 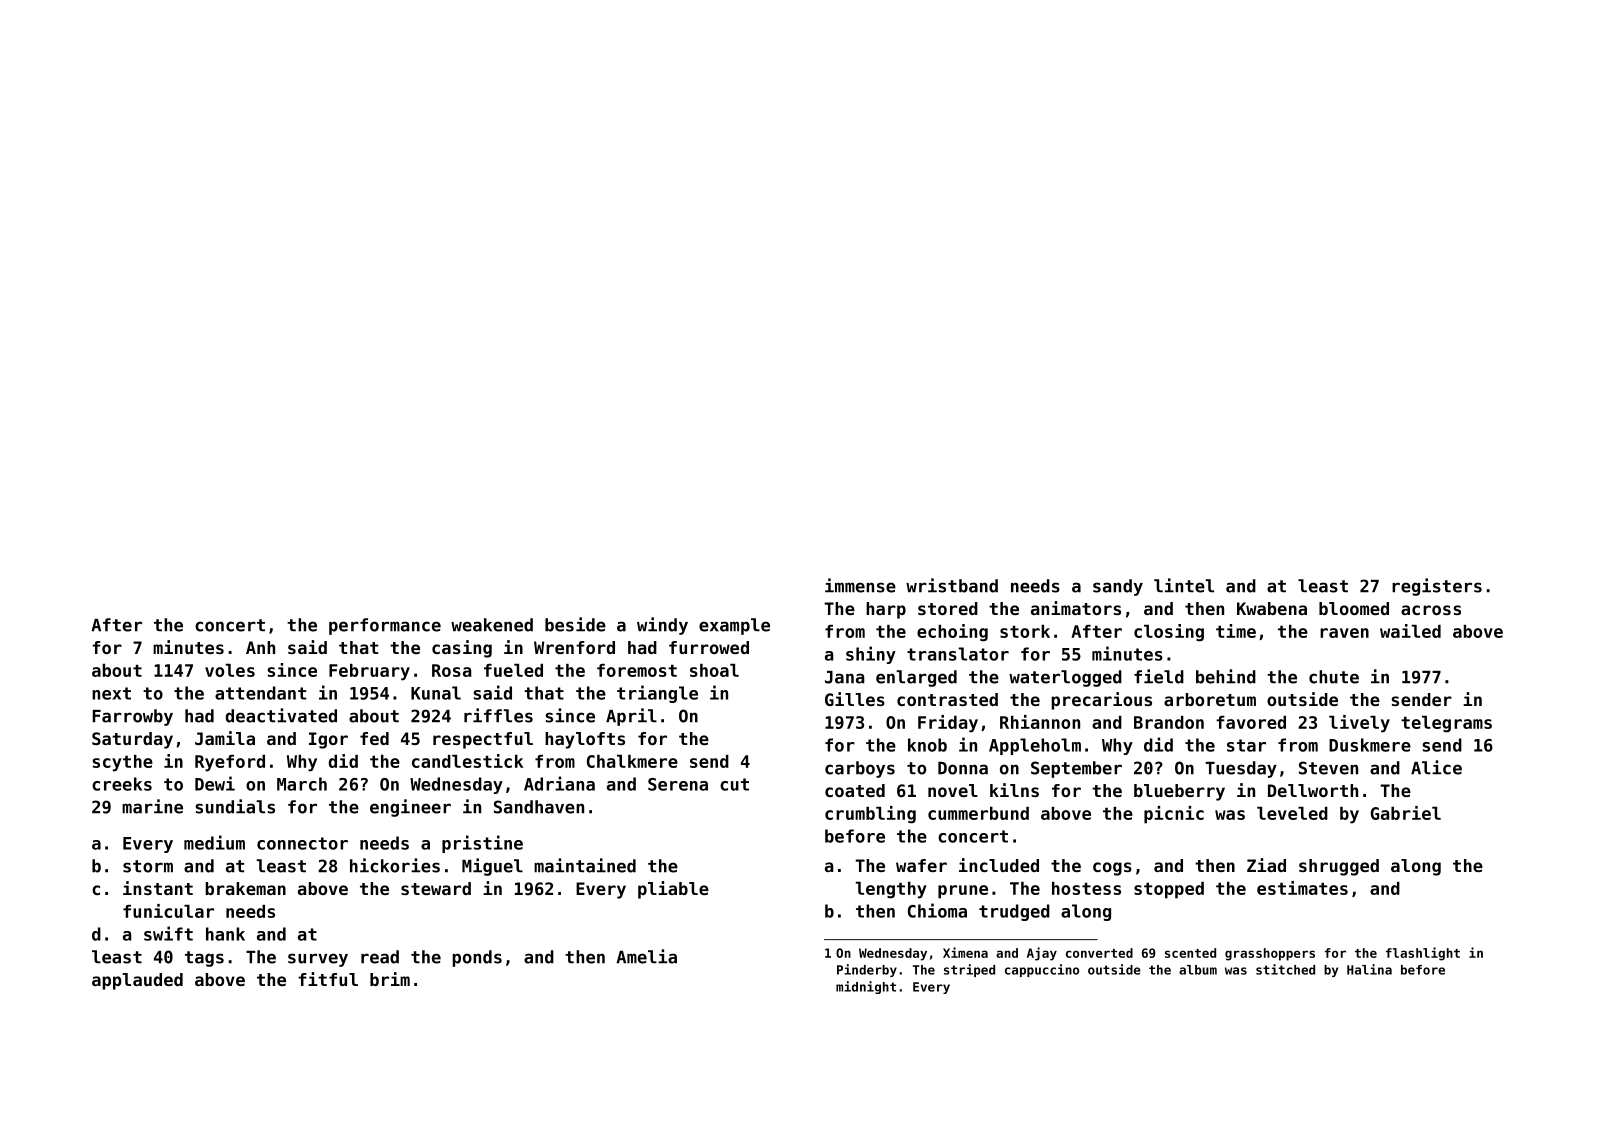 What do you see at coordinates (436, 888) in the screenshot?
I see `steward` at bounding box center [436, 888].
